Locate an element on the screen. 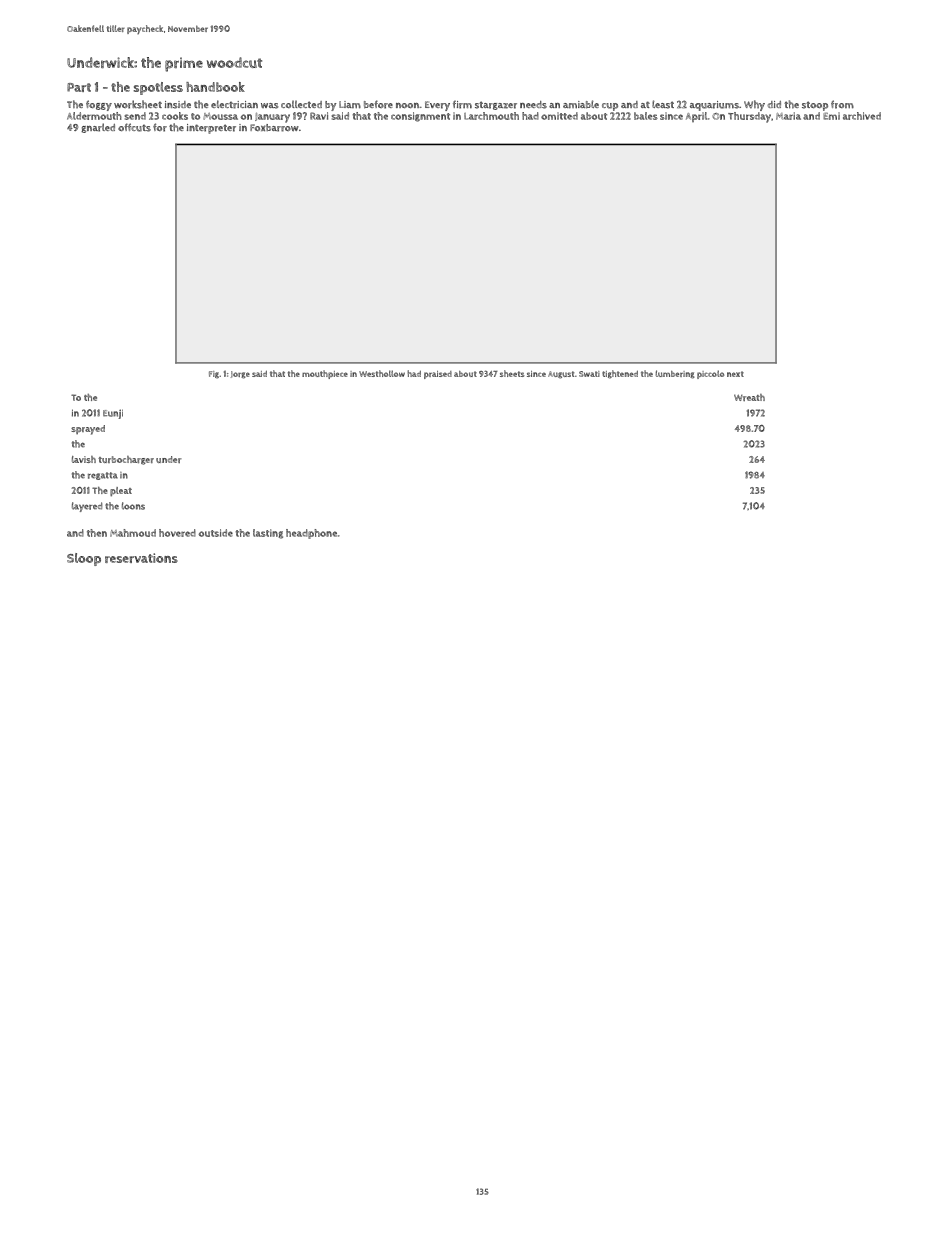 Image resolution: width=952 pixels, height=1233 pixels. from is located at coordinates (842, 104).
